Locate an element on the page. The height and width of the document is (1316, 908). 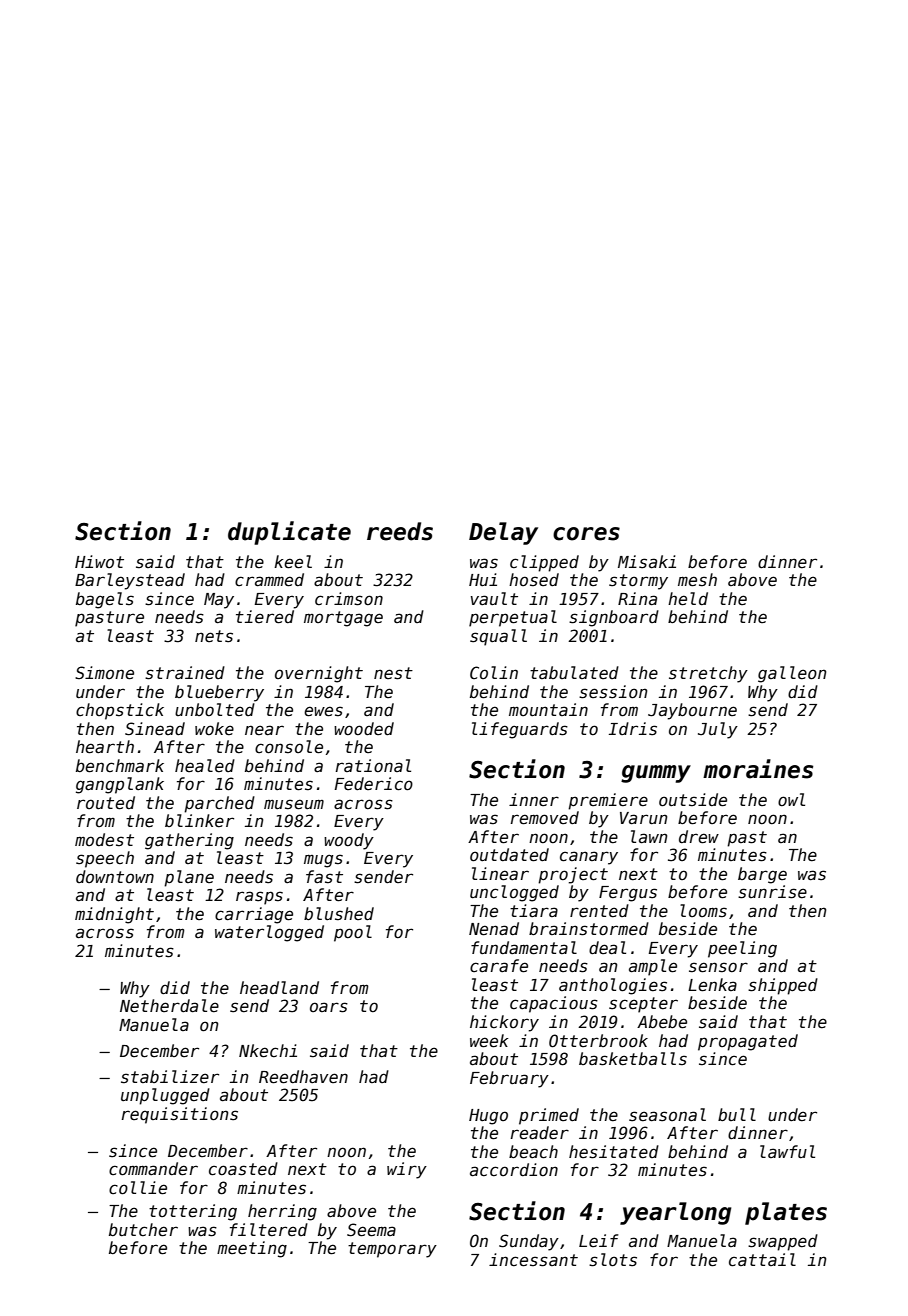
Barleystead is located at coordinates (130, 581).
